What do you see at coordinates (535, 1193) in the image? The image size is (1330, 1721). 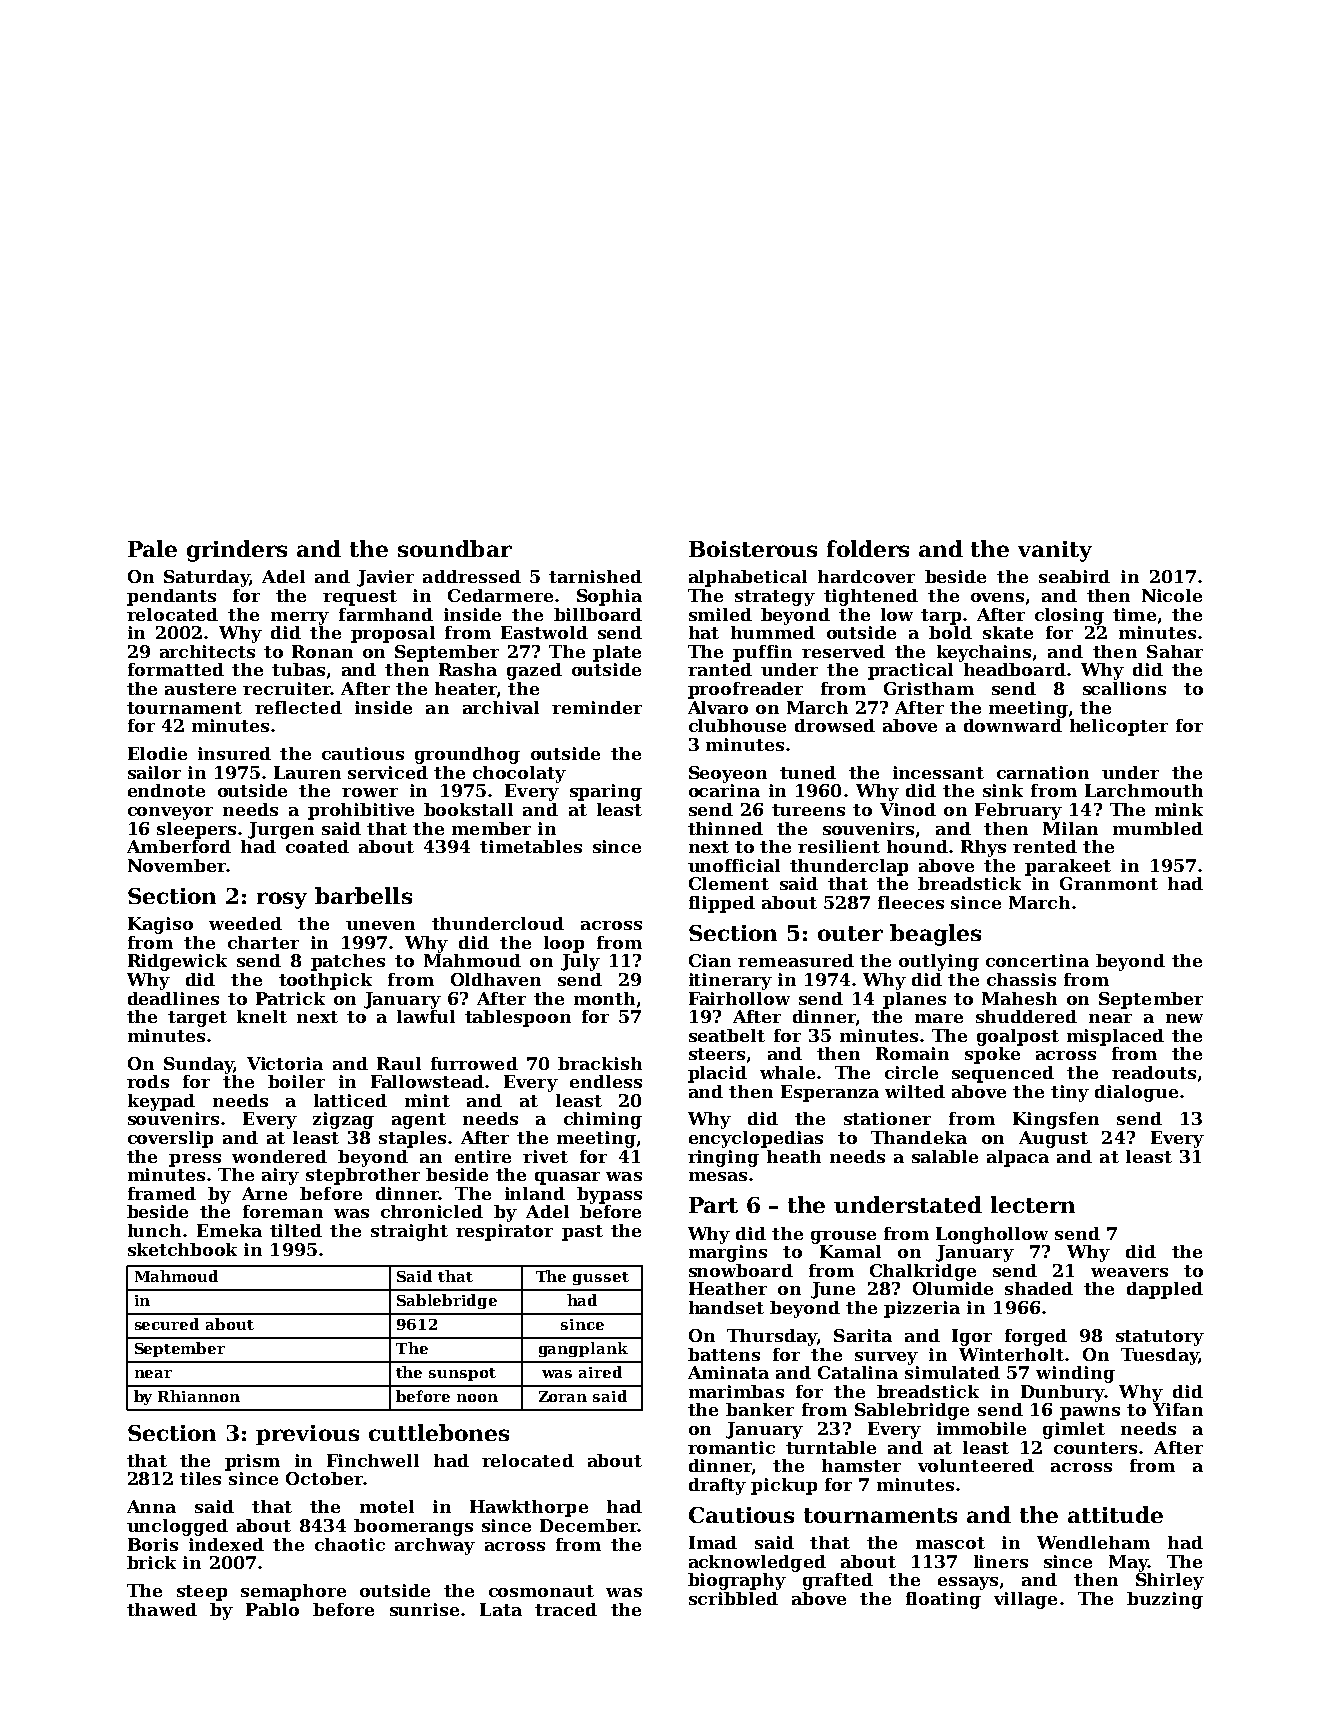 I see `inland` at bounding box center [535, 1193].
